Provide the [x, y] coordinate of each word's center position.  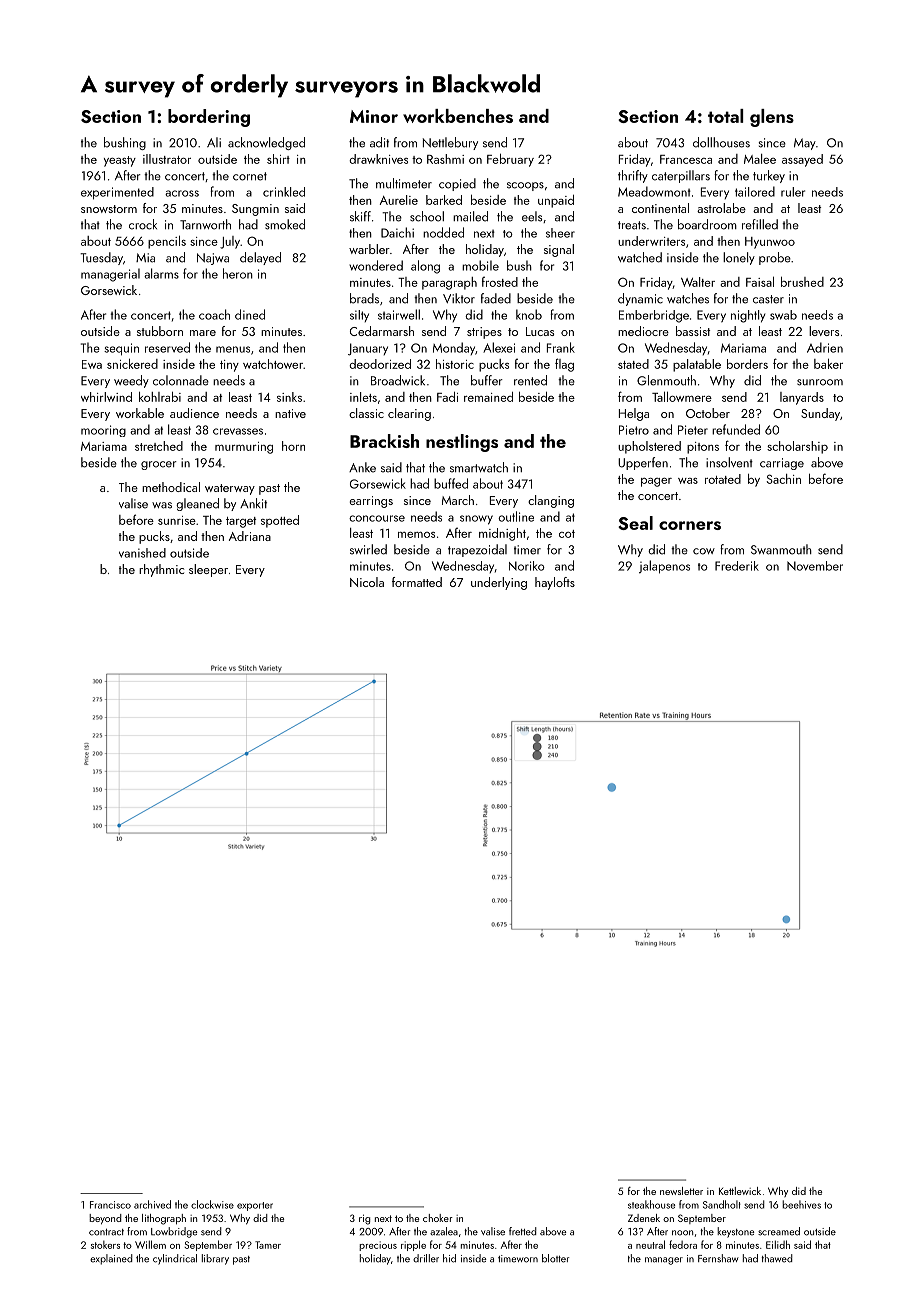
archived [152, 1204]
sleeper [208, 570]
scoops [525, 186]
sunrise [177, 520]
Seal [635, 523]
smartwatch [479, 467]
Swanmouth [781, 549]
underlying [499, 583]
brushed [802, 282]
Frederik [737, 566]
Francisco [110, 1205]
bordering [209, 118]
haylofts [555, 583]
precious [378, 1246]
